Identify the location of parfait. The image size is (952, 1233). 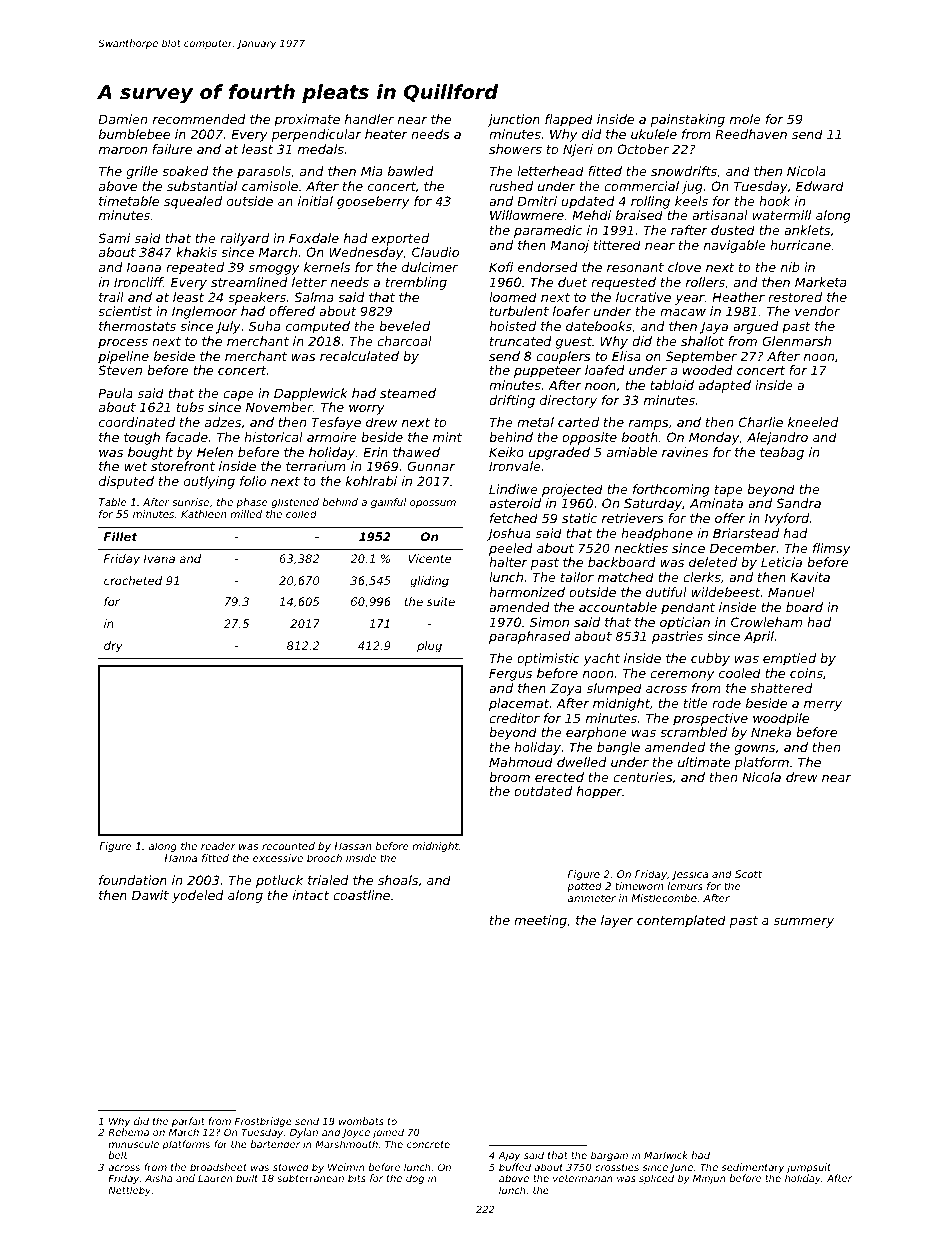
(188, 1122).
